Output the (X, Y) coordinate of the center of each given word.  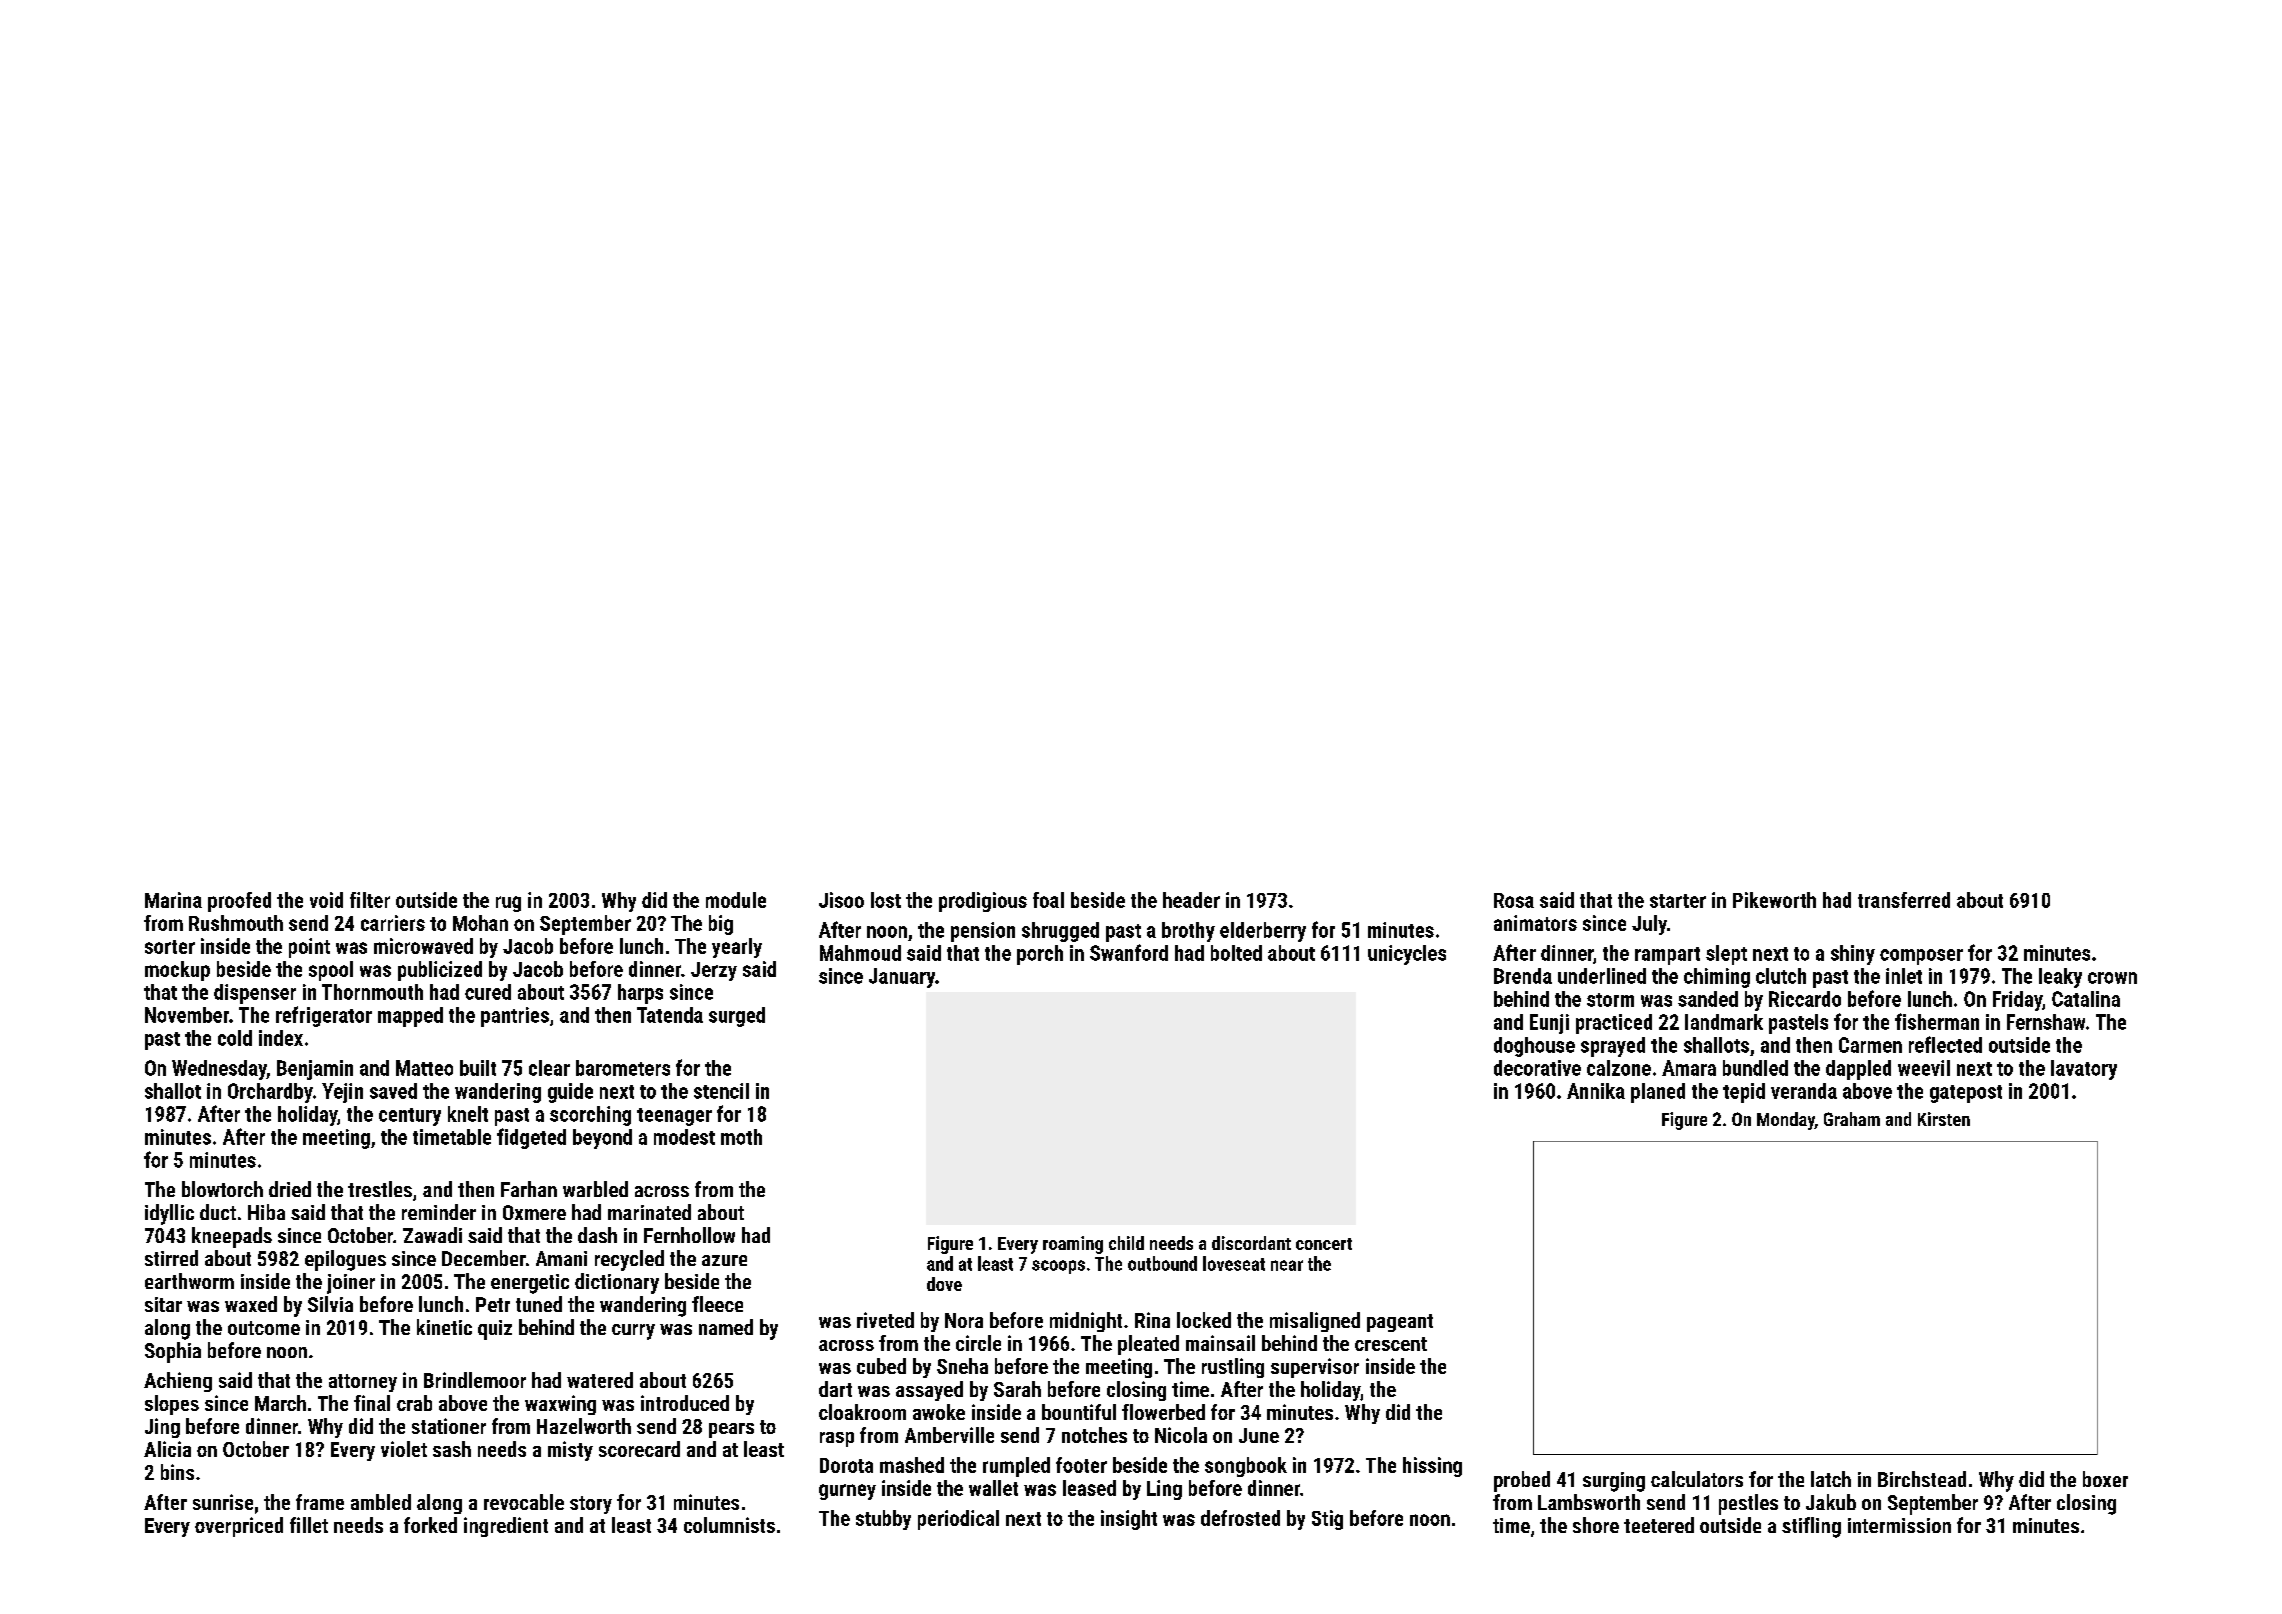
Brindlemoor (475, 1380)
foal (1048, 900)
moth (741, 1137)
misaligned (1315, 1322)
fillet (309, 1525)
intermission (1899, 1525)
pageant (1400, 1323)
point (309, 948)
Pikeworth (1774, 900)
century (410, 1117)
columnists (729, 1525)
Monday (1786, 1121)
